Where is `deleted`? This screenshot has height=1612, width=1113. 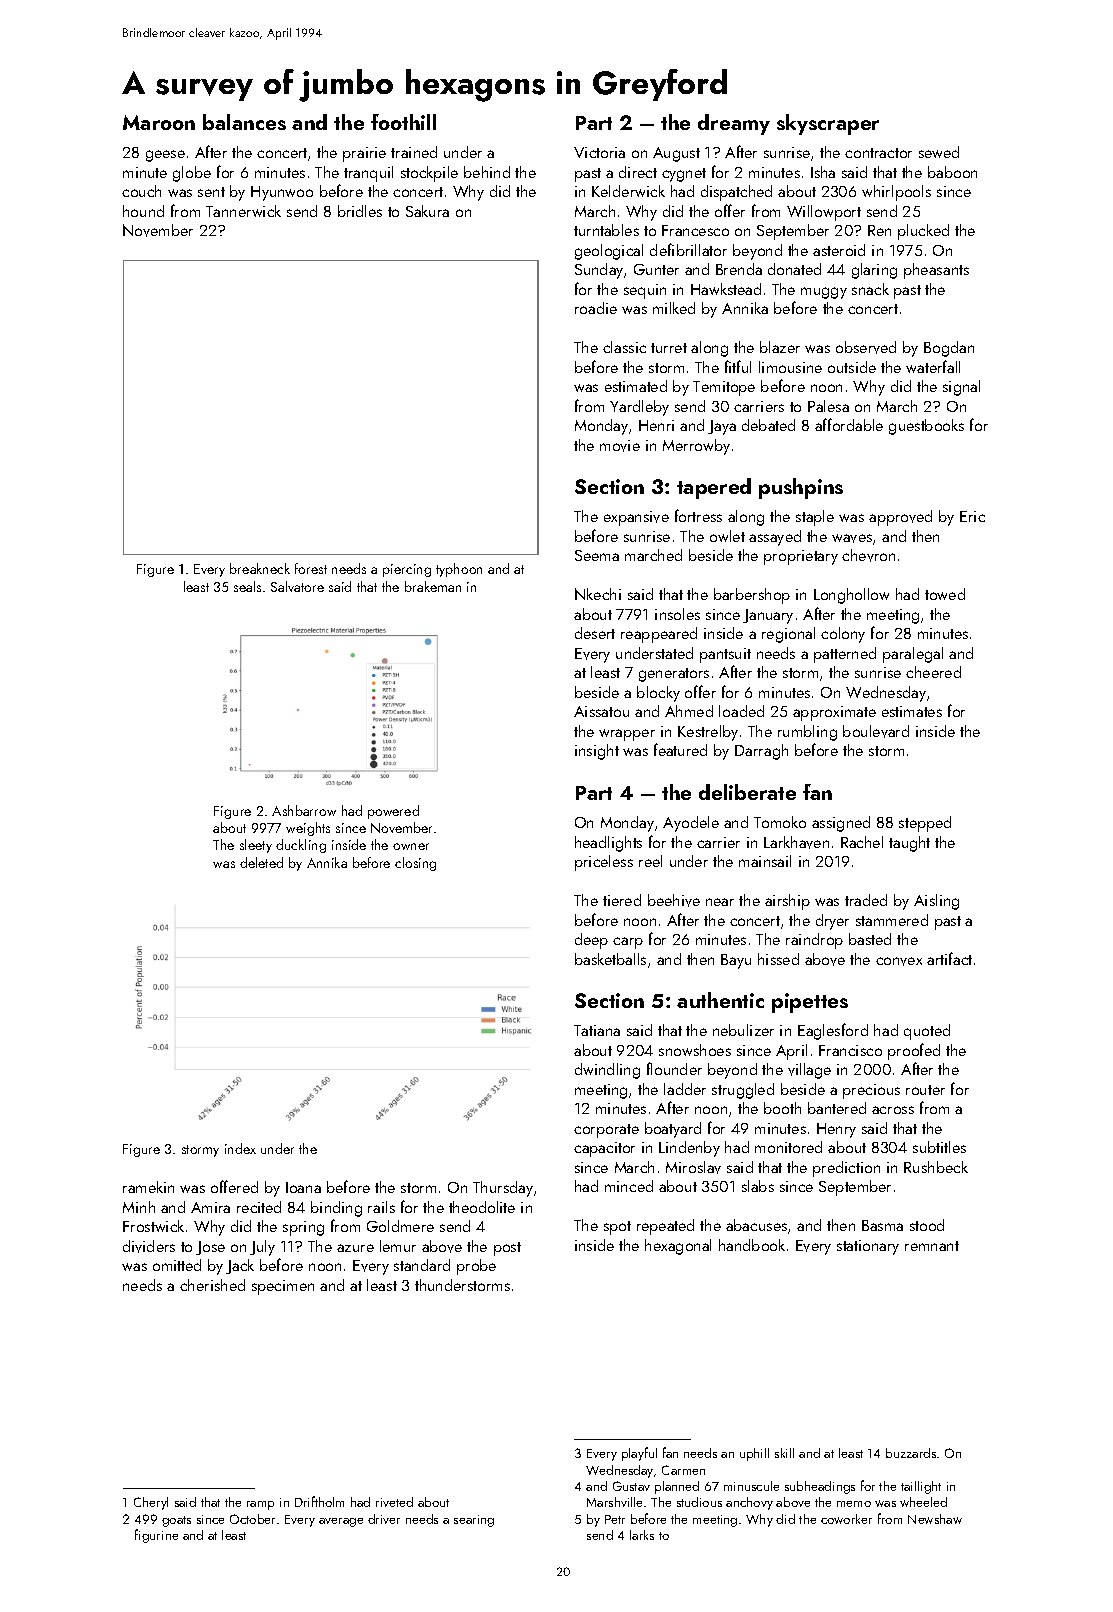 deleted is located at coordinates (261, 862).
